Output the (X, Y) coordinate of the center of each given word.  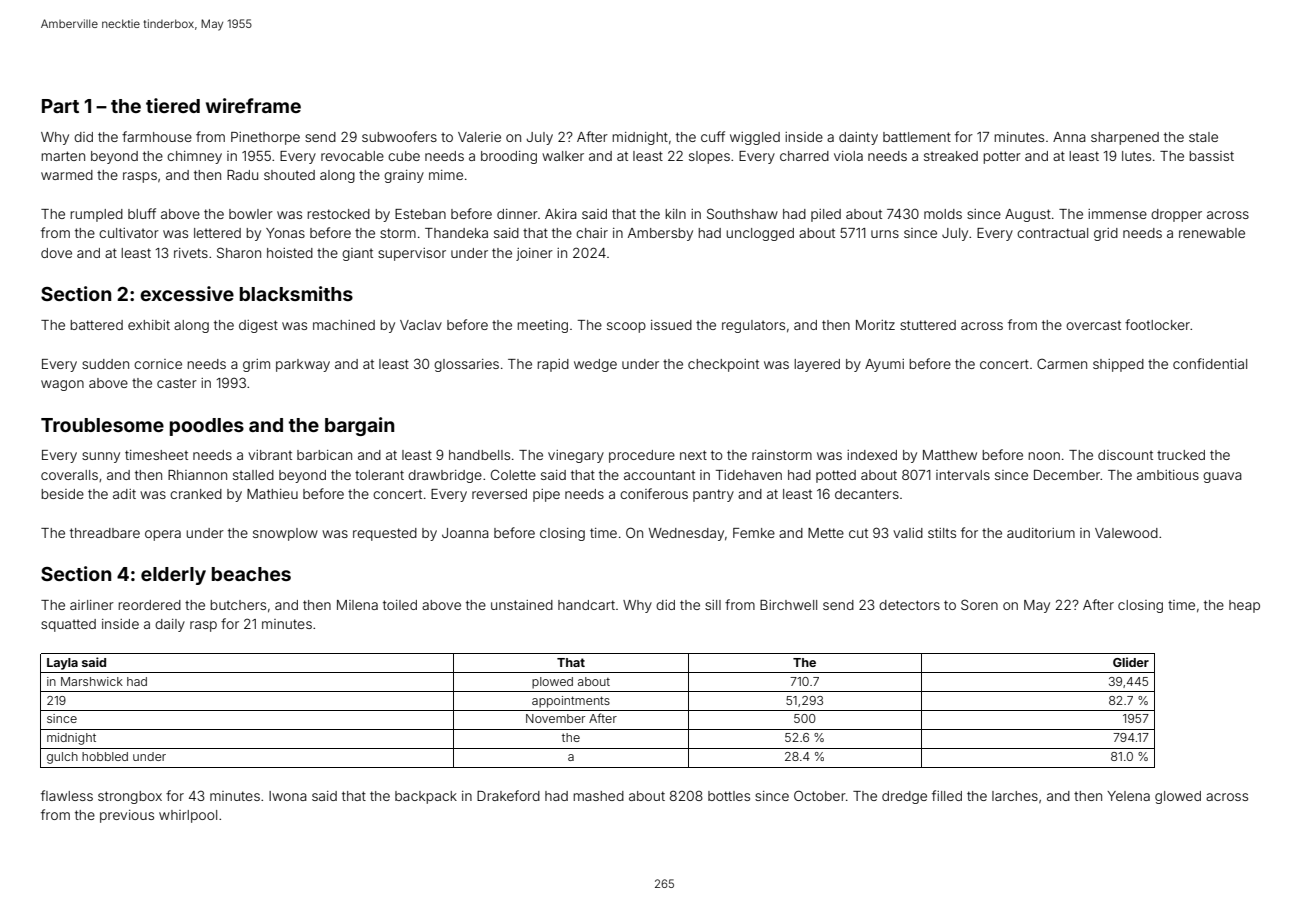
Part (60, 106)
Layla (62, 664)
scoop (626, 327)
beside (62, 494)
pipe (546, 495)
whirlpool (188, 816)
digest (258, 326)
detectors (909, 605)
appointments (571, 702)
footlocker (1157, 324)
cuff (713, 136)
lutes (1136, 156)
